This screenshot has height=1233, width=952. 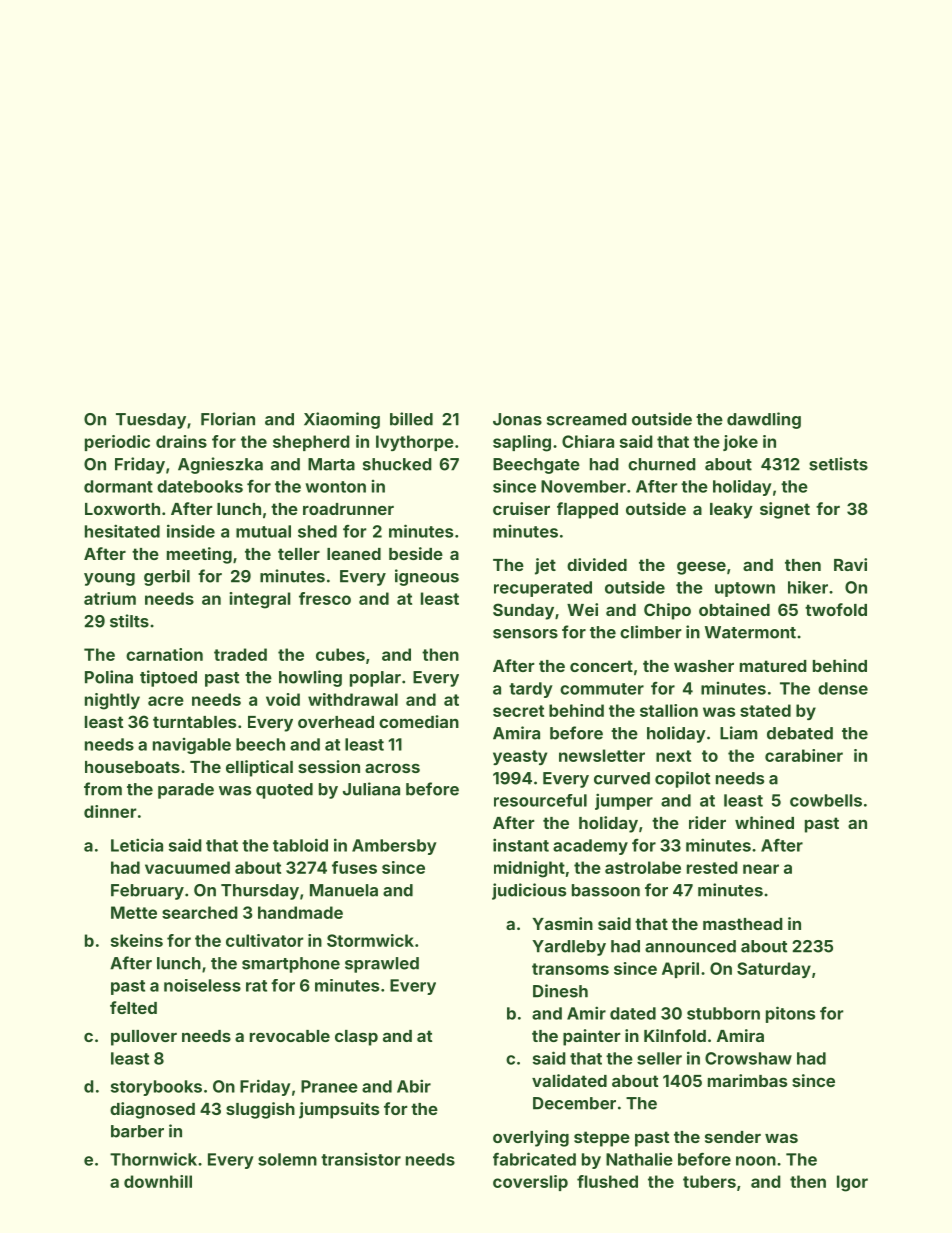 I want to click on stilts, so click(x=129, y=621).
